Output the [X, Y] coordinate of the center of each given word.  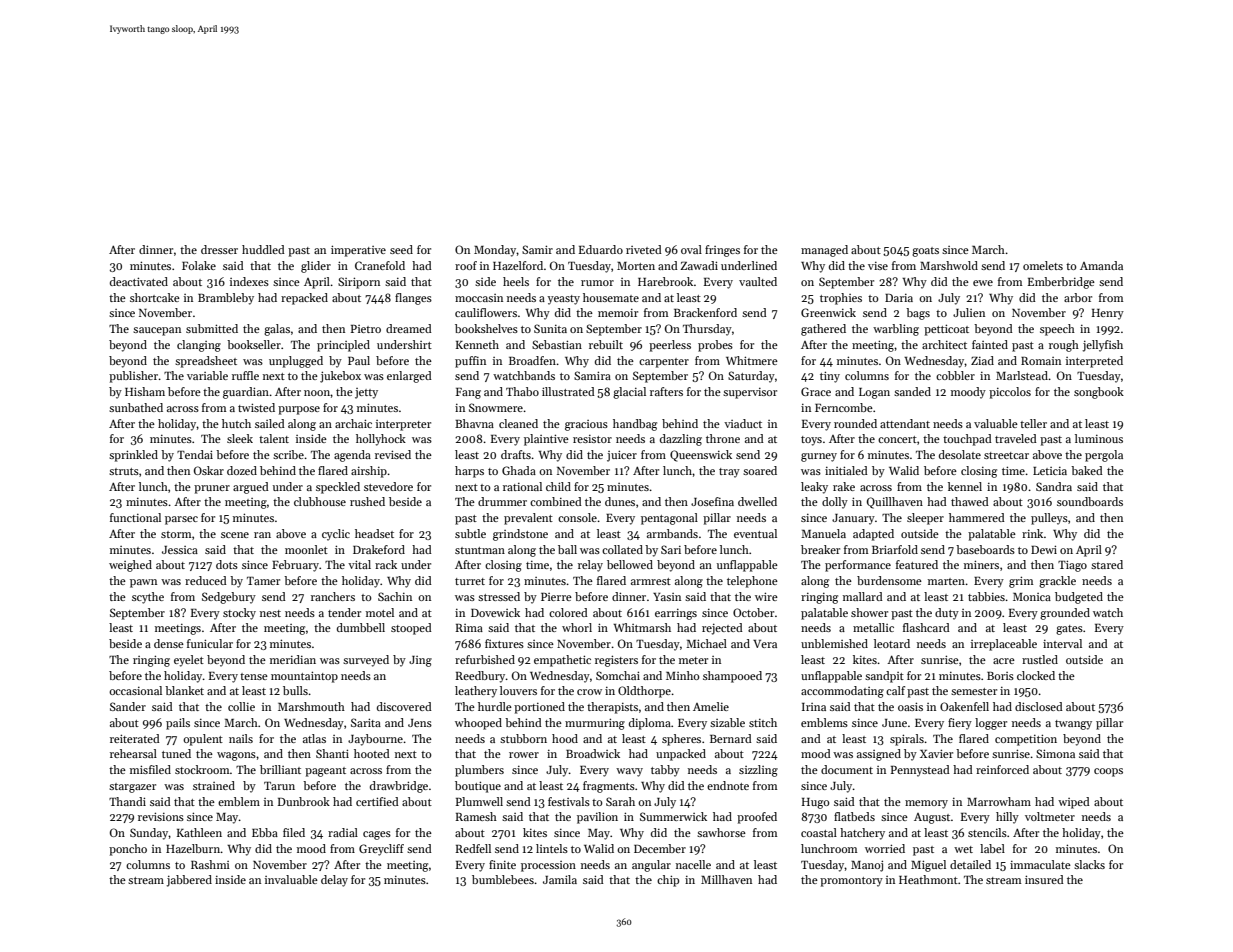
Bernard [731, 738]
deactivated [139, 281]
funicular [210, 643]
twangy [1073, 725]
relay [590, 566]
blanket [184, 690]
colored [568, 612]
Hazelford [518, 265]
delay [334, 881]
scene [235, 535]
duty [947, 614]
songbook [1099, 393]
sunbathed [136, 407]
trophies [841, 299]
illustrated [568, 391]
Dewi [1044, 549]
